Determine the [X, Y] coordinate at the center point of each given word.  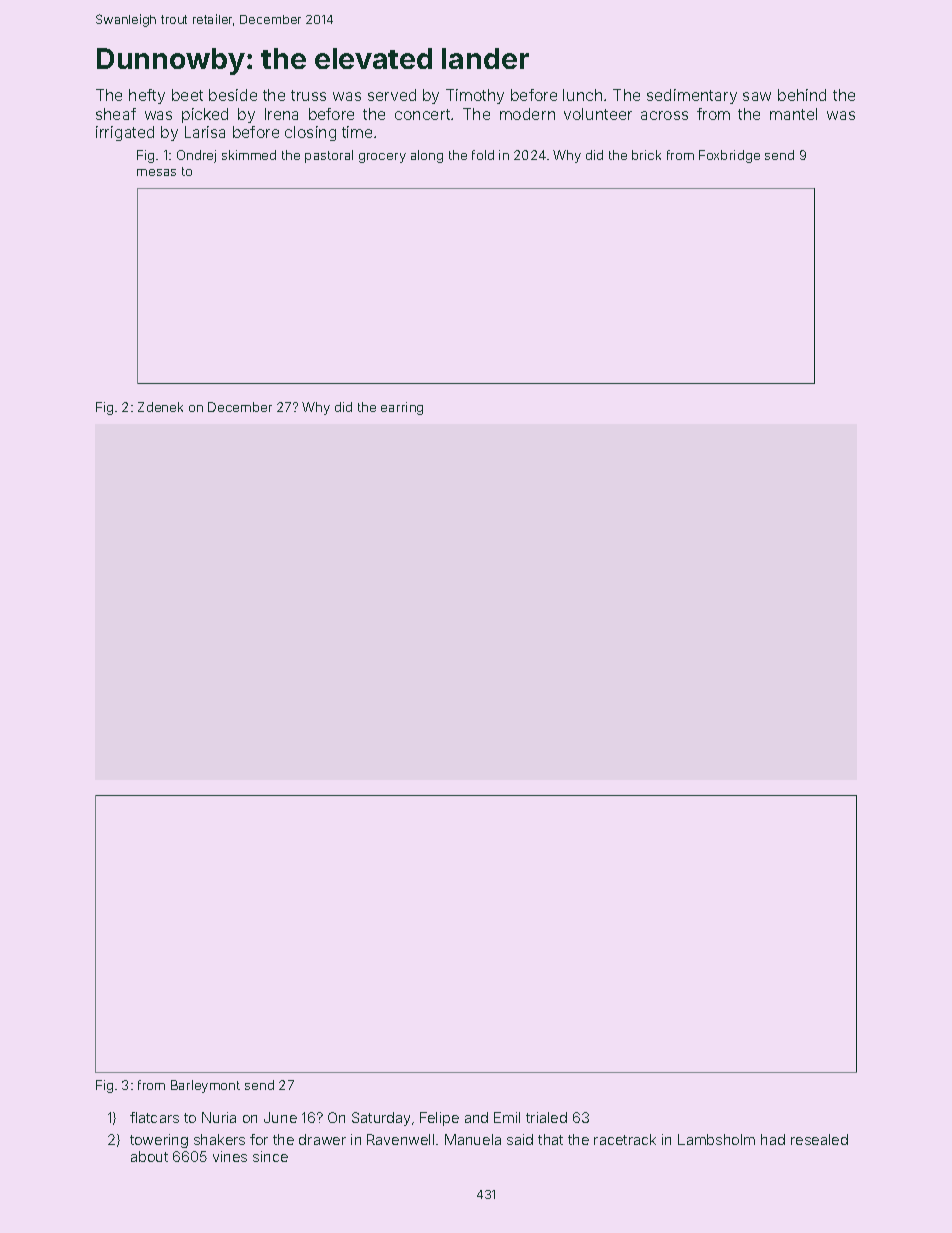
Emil [507, 1117]
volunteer [598, 114]
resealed [819, 1139]
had [773, 1139]
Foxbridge [729, 156]
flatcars [154, 1117]
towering [159, 1141]
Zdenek [160, 407]
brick [646, 155]
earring [402, 408]
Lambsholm [716, 1139]
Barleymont [205, 1086]
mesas [156, 172]
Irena [281, 114]
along [427, 156]
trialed [546, 1117]
